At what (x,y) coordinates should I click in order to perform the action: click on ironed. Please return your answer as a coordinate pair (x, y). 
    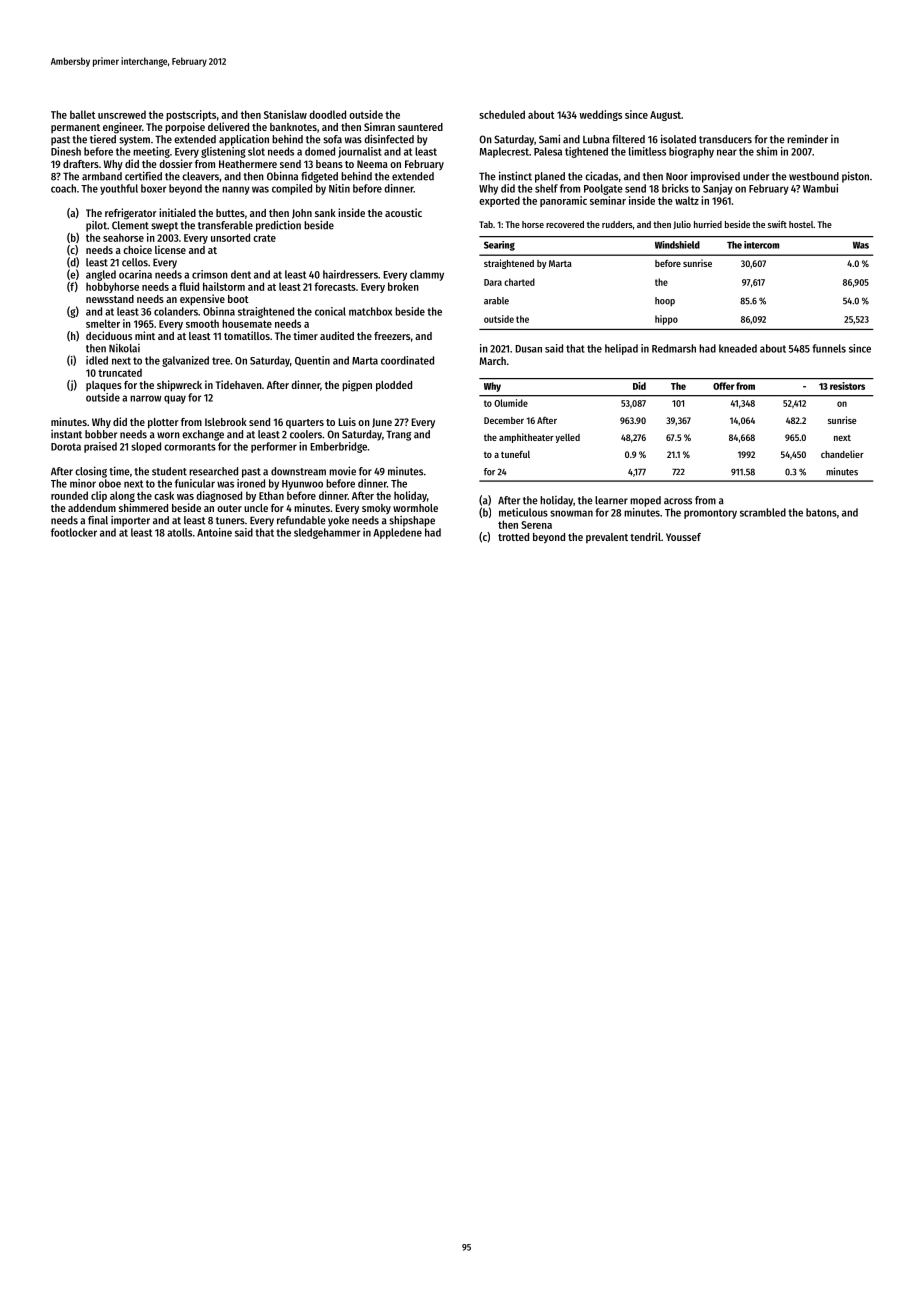
    Looking at the image, I should click on (251, 483).
